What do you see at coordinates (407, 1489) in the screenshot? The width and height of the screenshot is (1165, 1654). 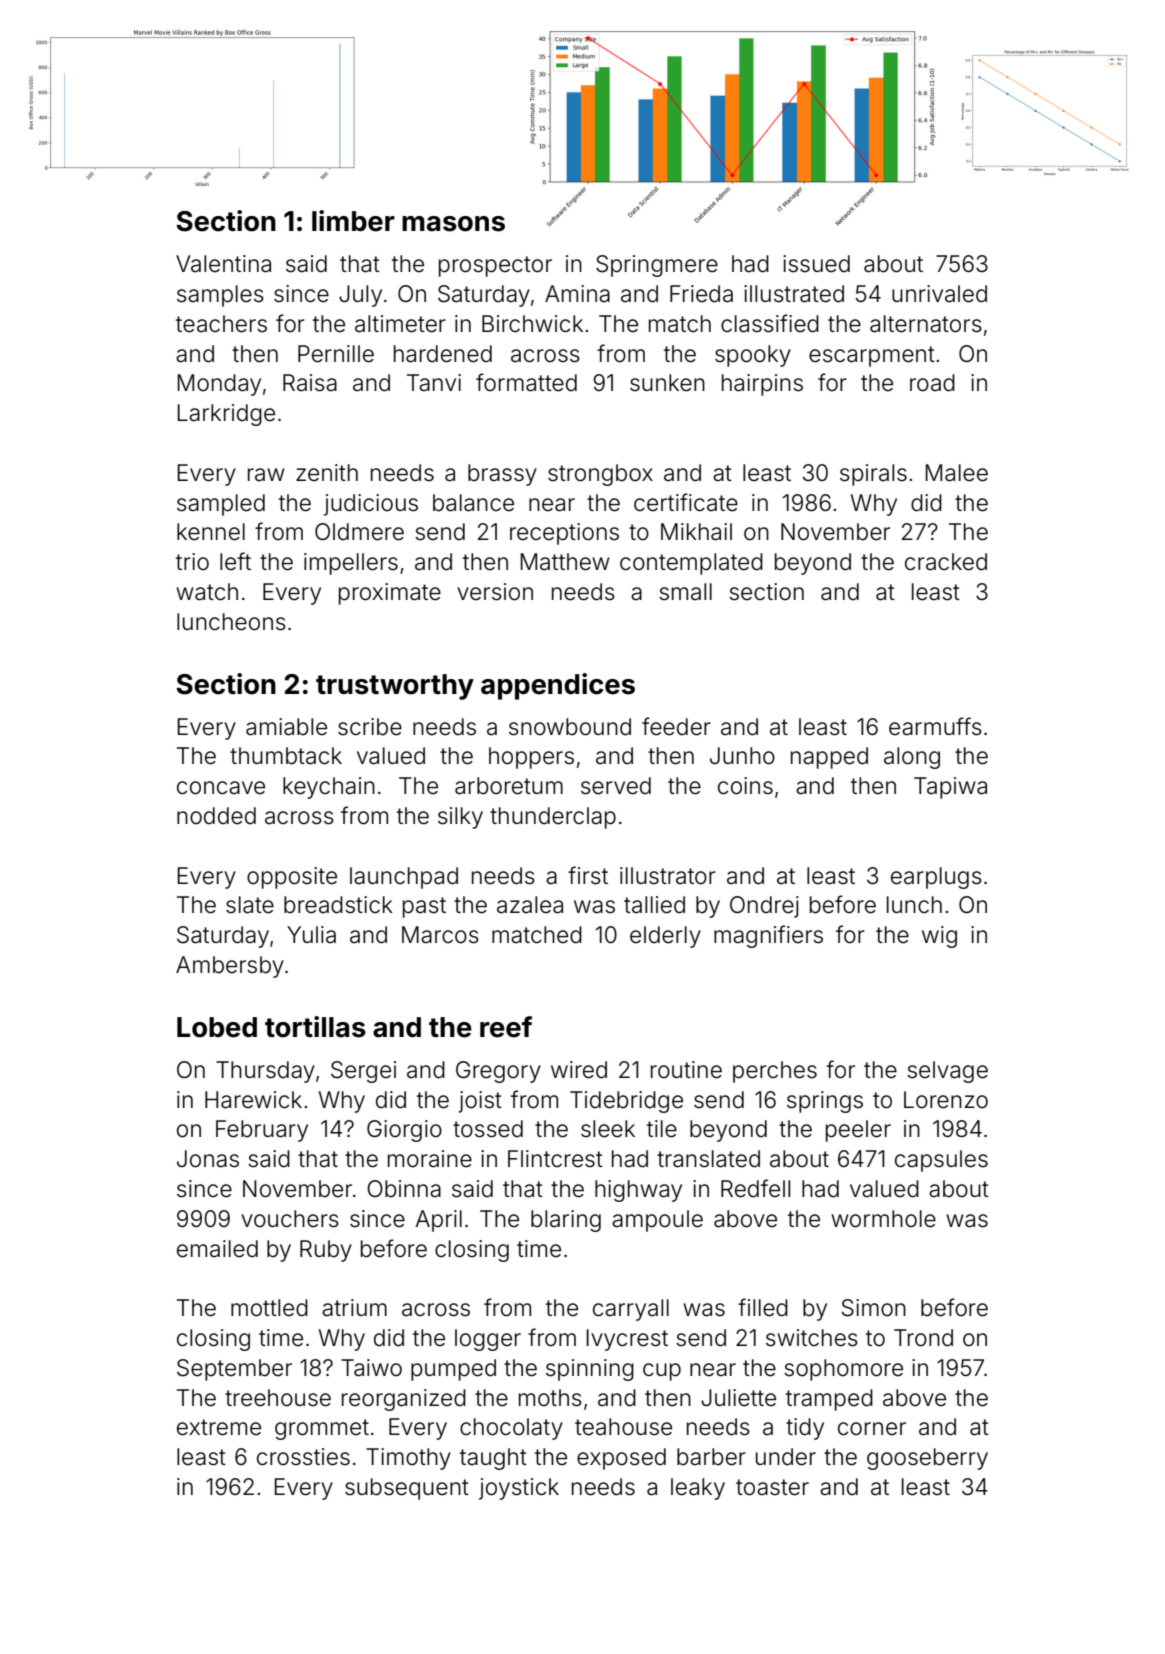 I see `subsequent` at bounding box center [407, 1489].
